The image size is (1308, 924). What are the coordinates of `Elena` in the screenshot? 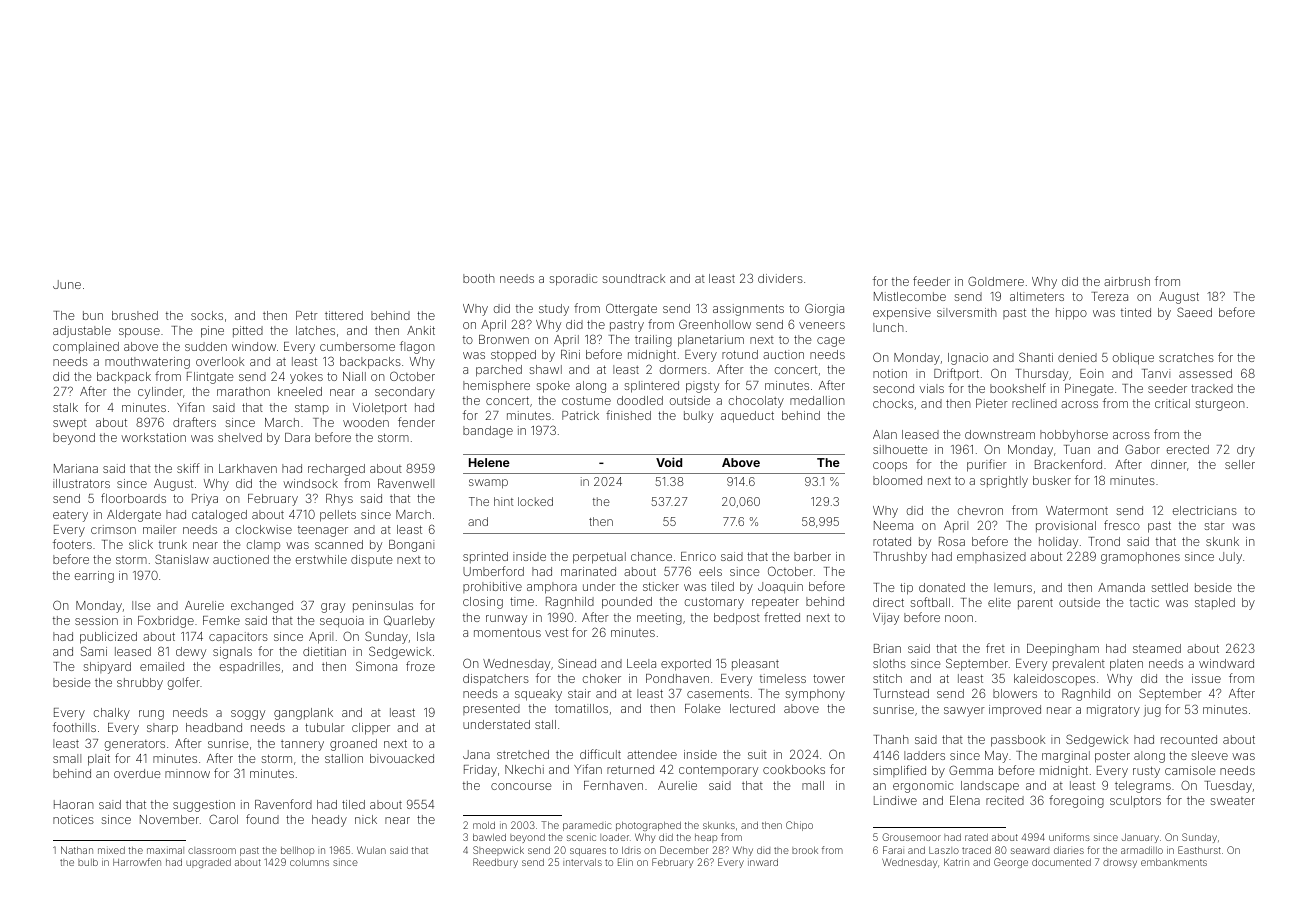 It's located at (965, 800).
